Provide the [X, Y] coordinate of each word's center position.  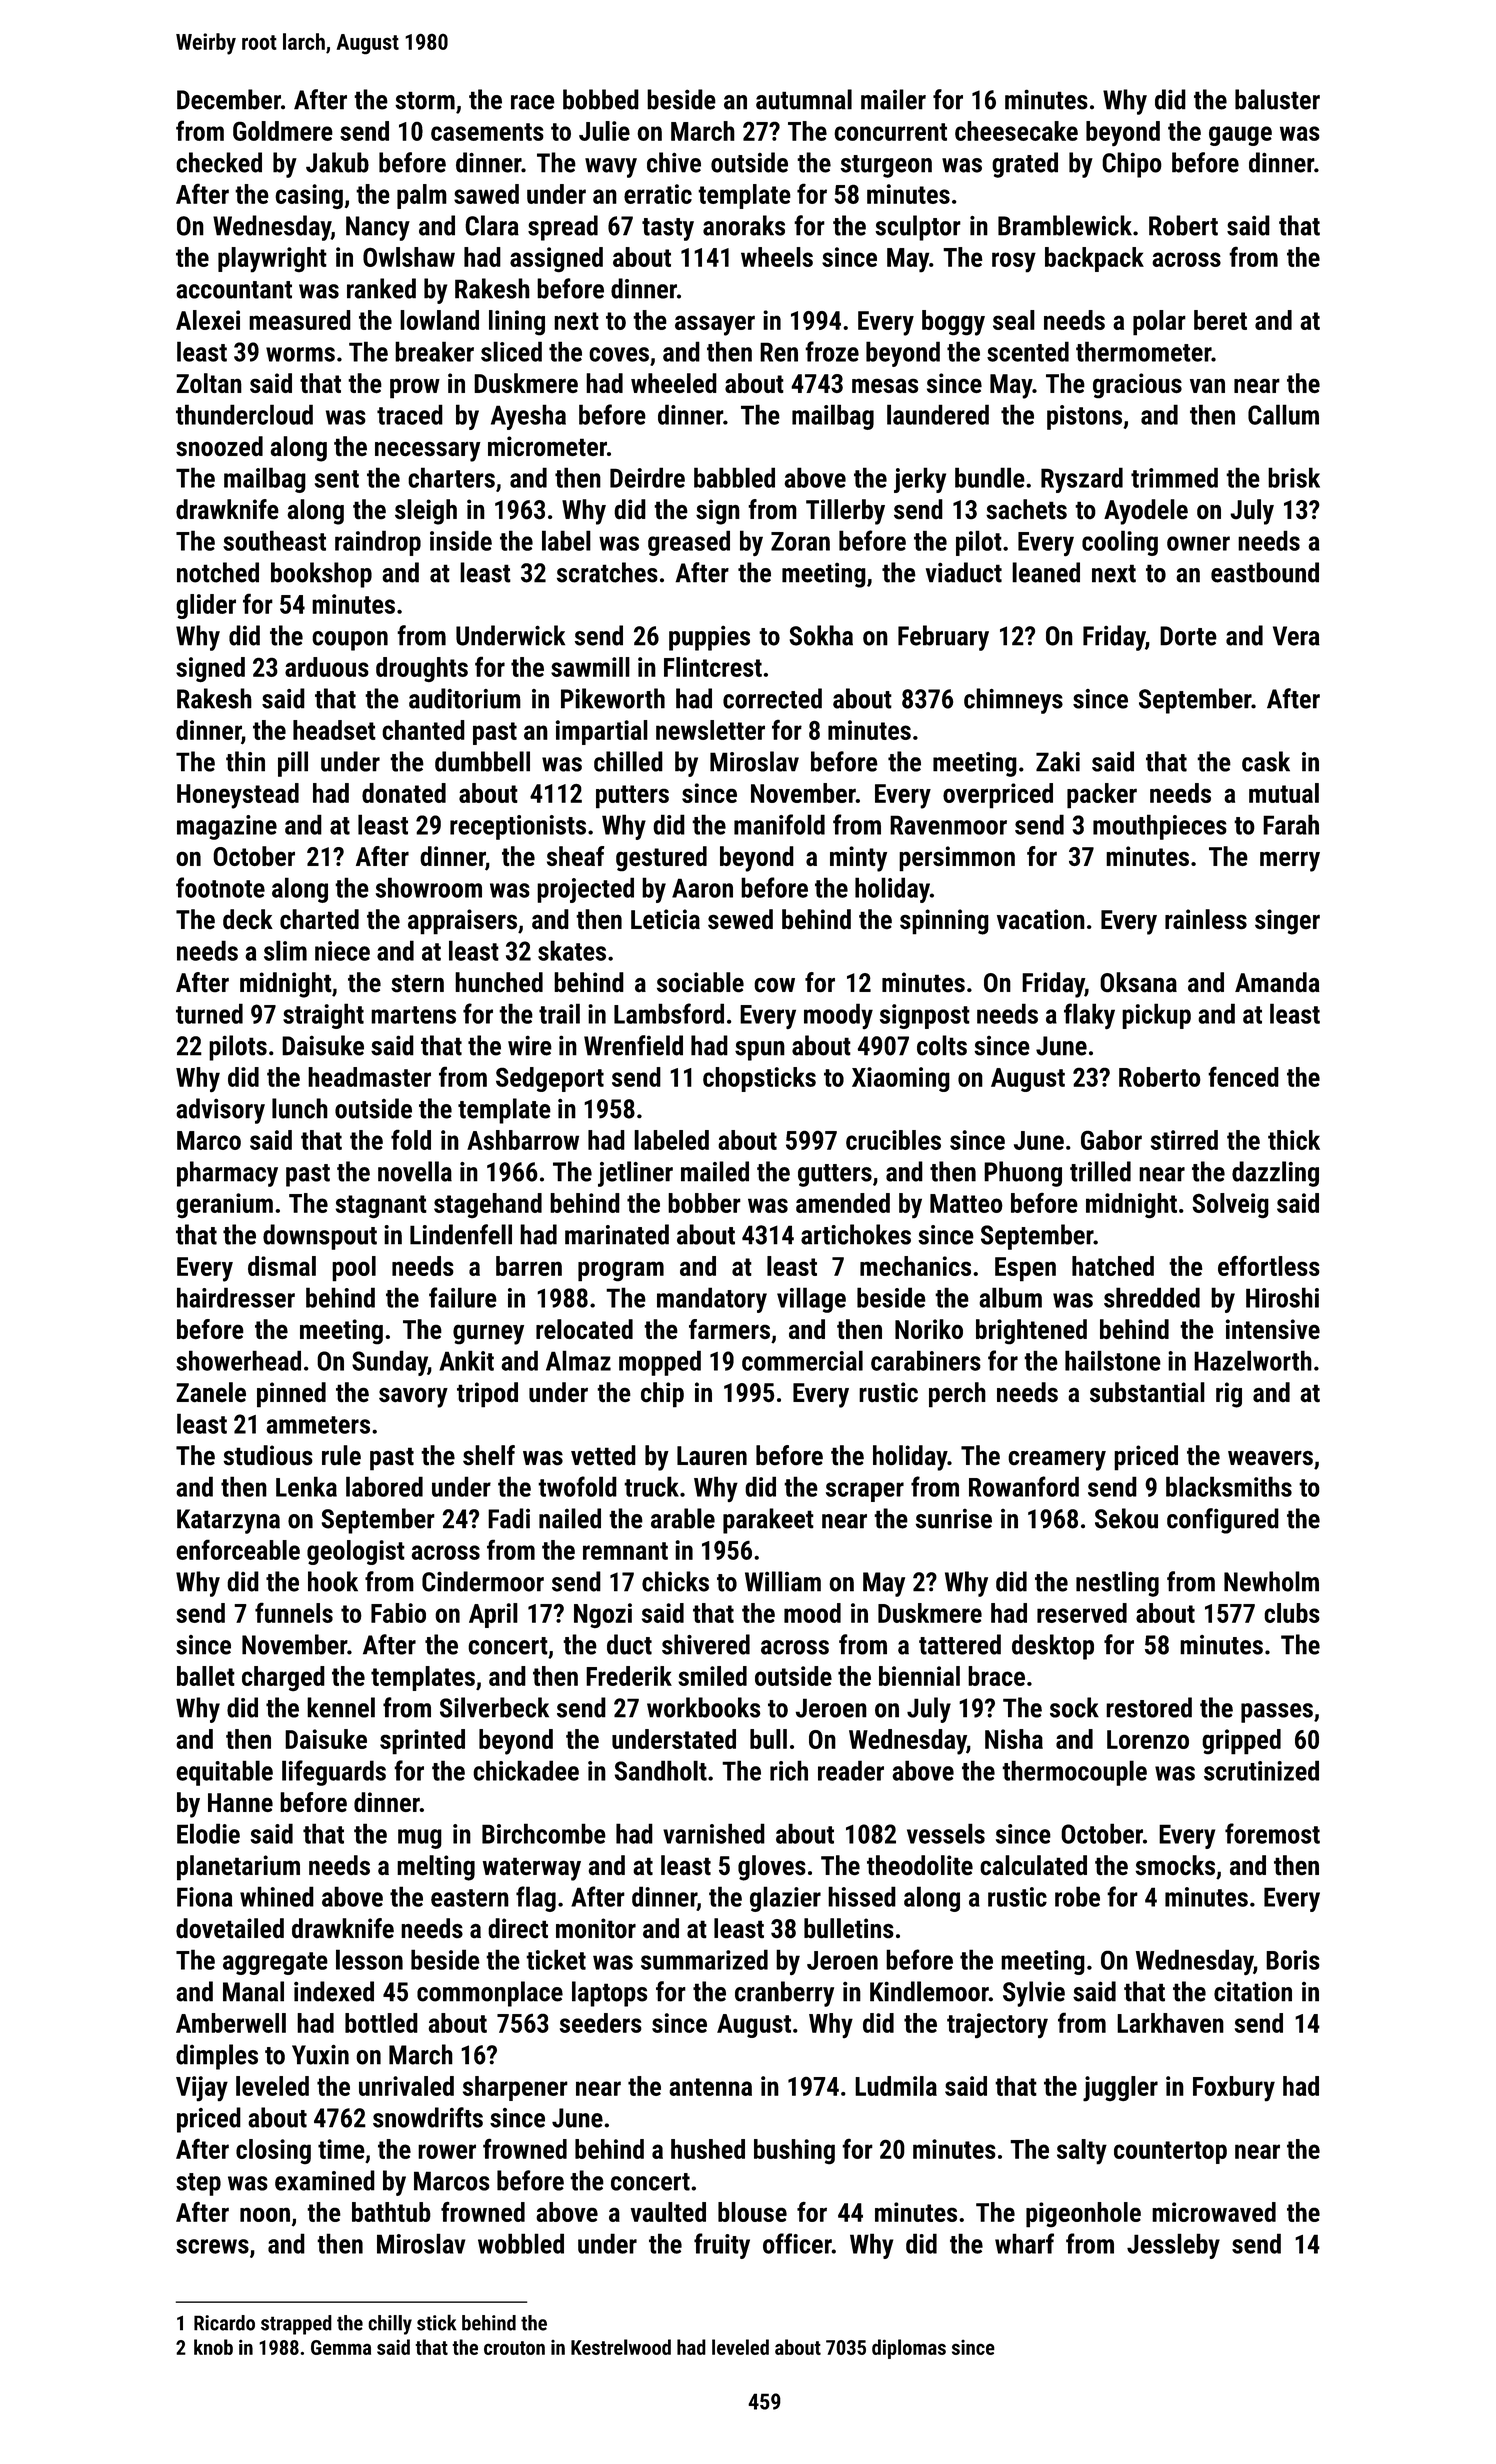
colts [942, 1045]
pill [293, 764]
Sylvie [1034, 1994]
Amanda [1277, 982]
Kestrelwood [621, 2347]
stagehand [488, 1206]
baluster [1277, 99]
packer [1102, 796]
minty [858, 859]
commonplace [490, 1994]
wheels [777, 257]
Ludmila [896, 2086]
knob [213, 2347]
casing [309, 196]
